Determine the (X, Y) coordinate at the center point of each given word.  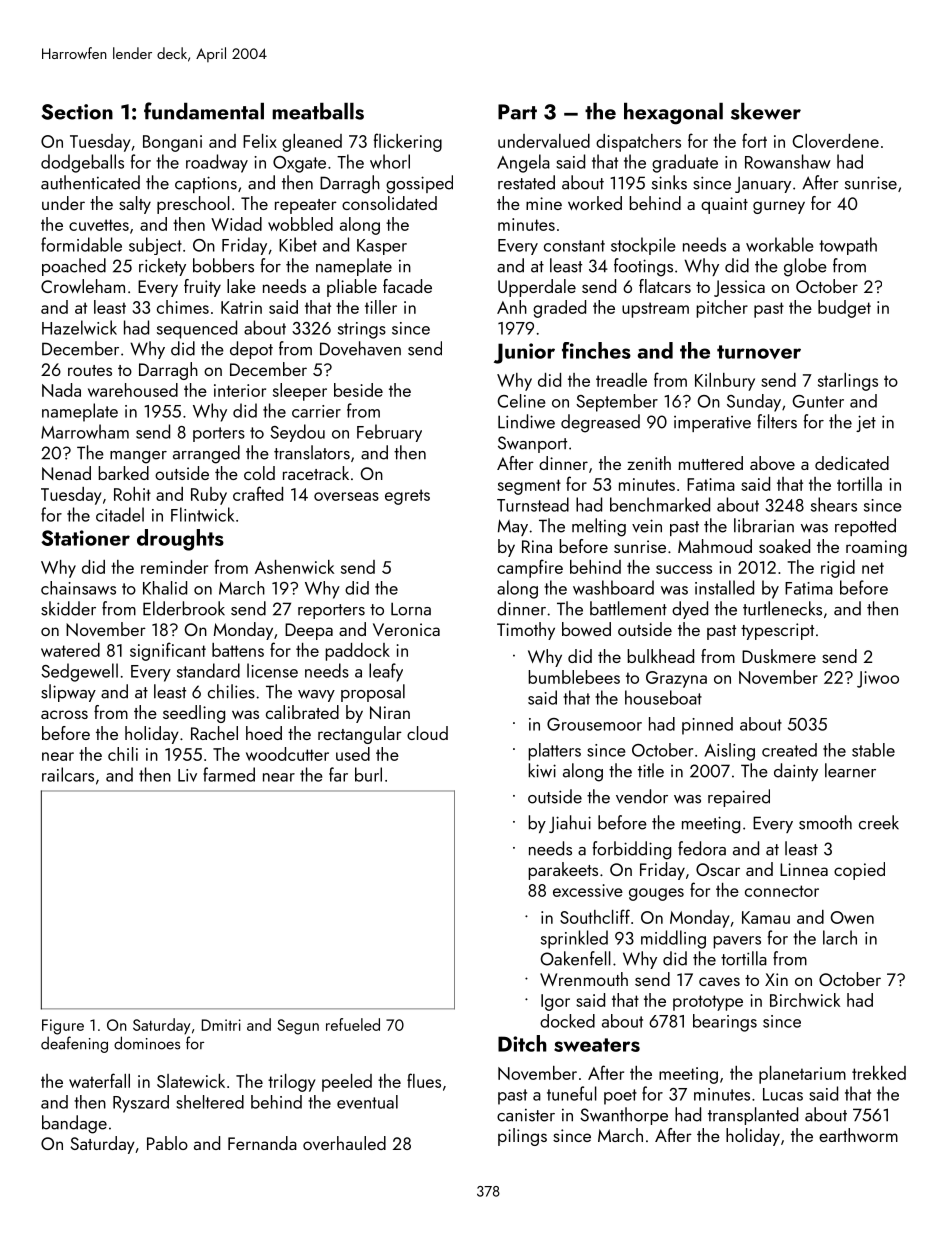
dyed (690, 610)
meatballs (318, 111)
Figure (63, 1027)
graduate (685, 163)
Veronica (406, 629)
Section (77, 112)
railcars (68, 774)
